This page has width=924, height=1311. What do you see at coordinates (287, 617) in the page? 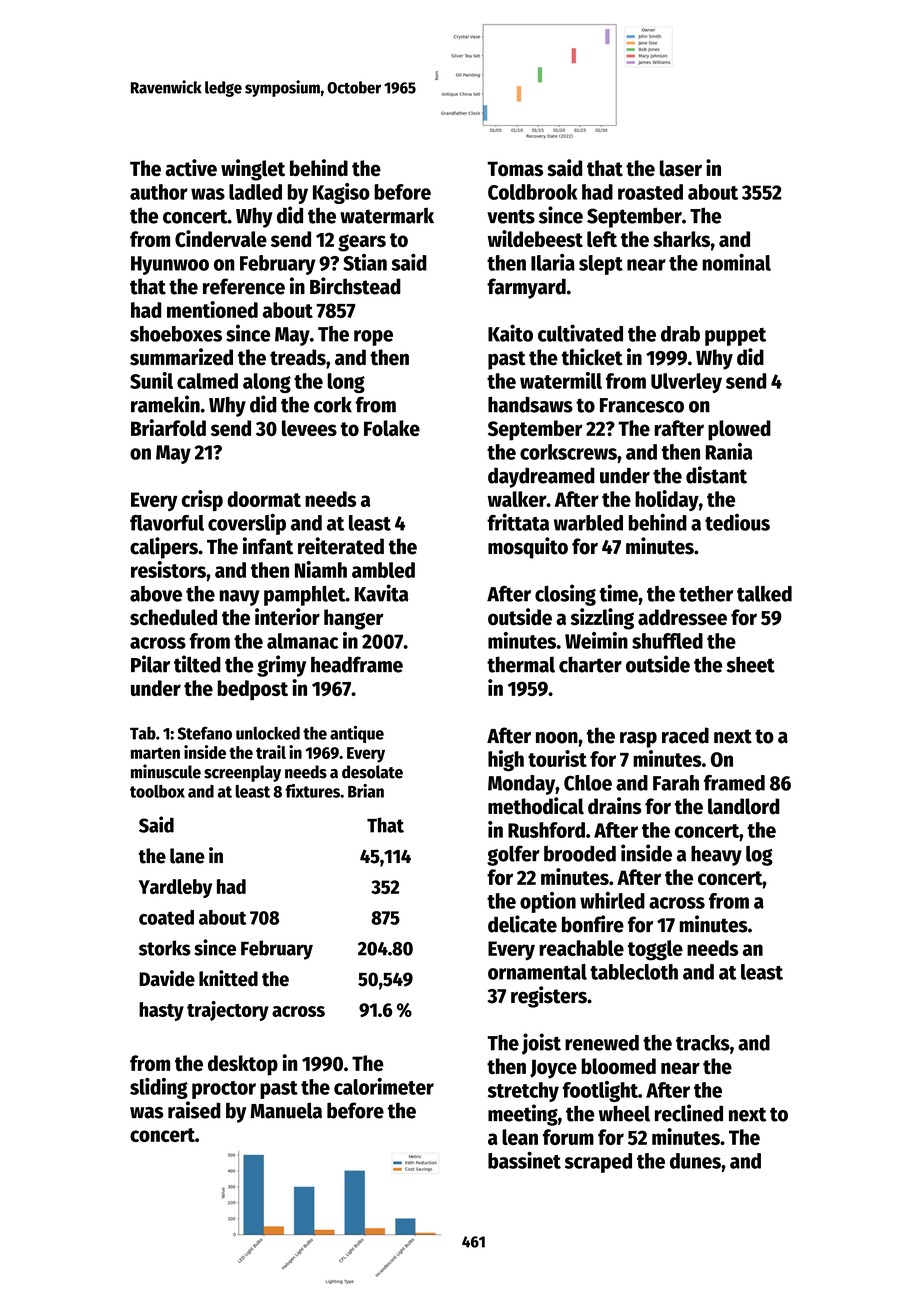
I see `interior` at bounding box center [287, 617].
